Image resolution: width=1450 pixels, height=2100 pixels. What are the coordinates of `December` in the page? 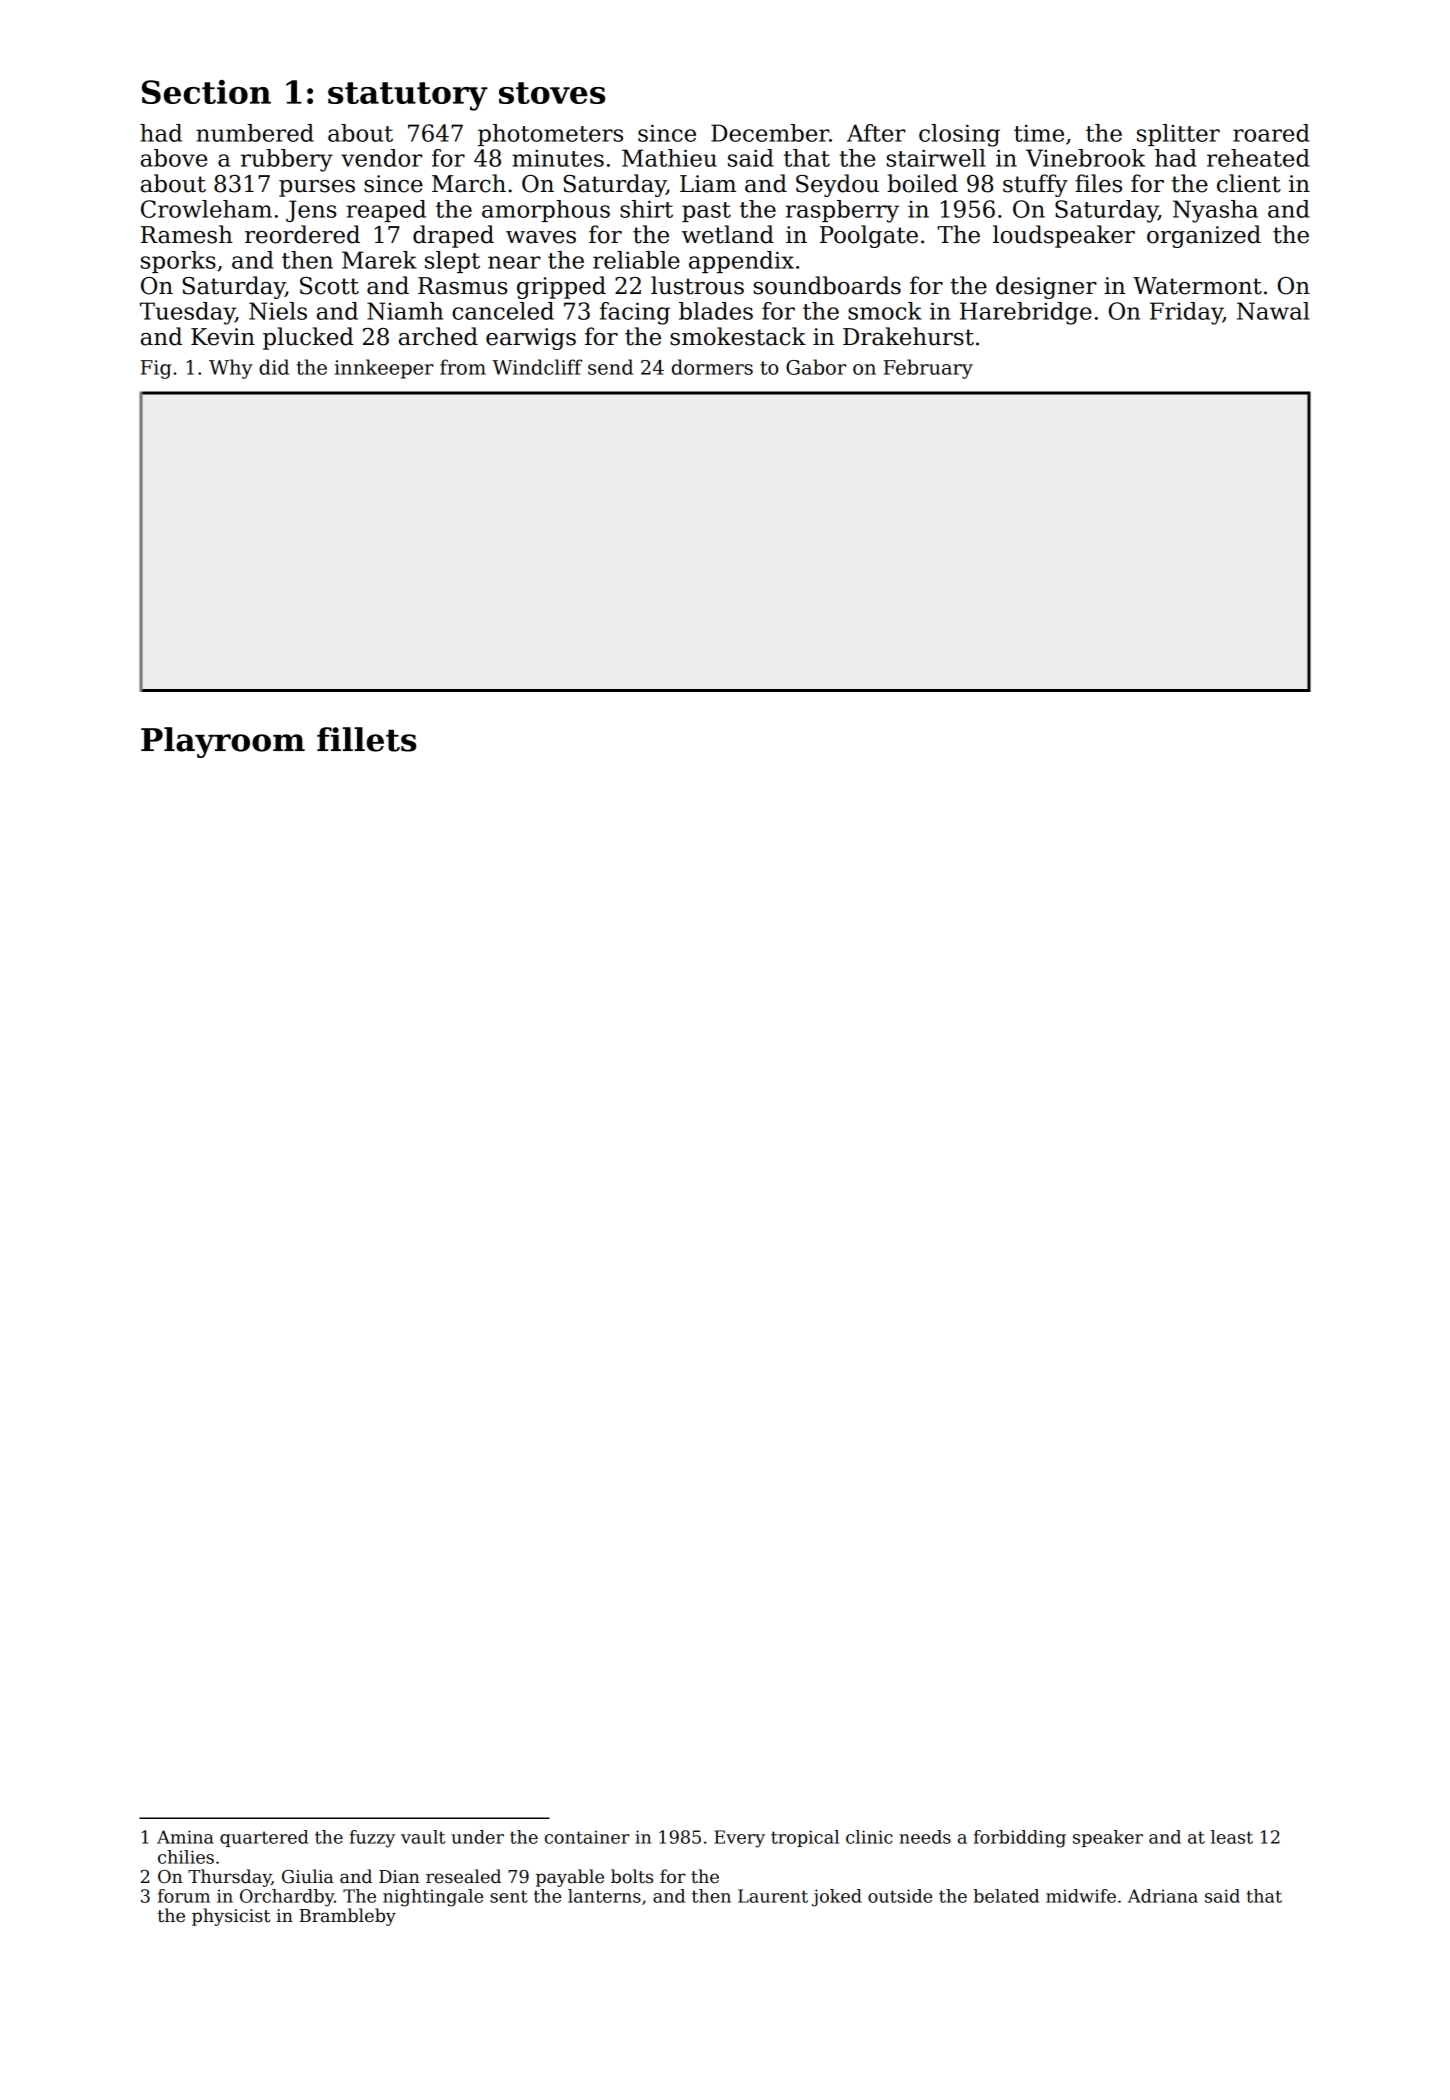 It's located at (770, 133).
